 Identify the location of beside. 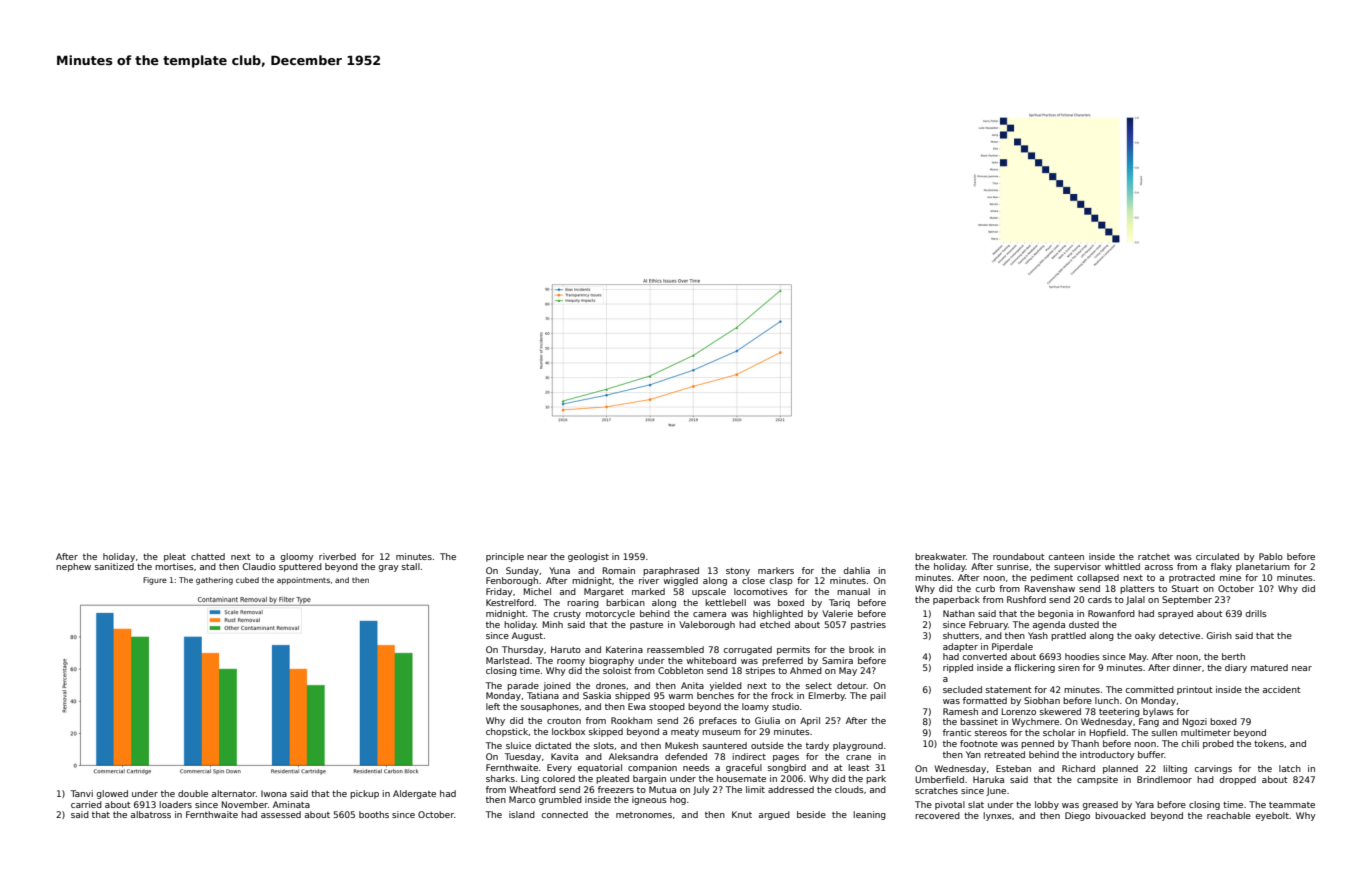
(811, 814).
